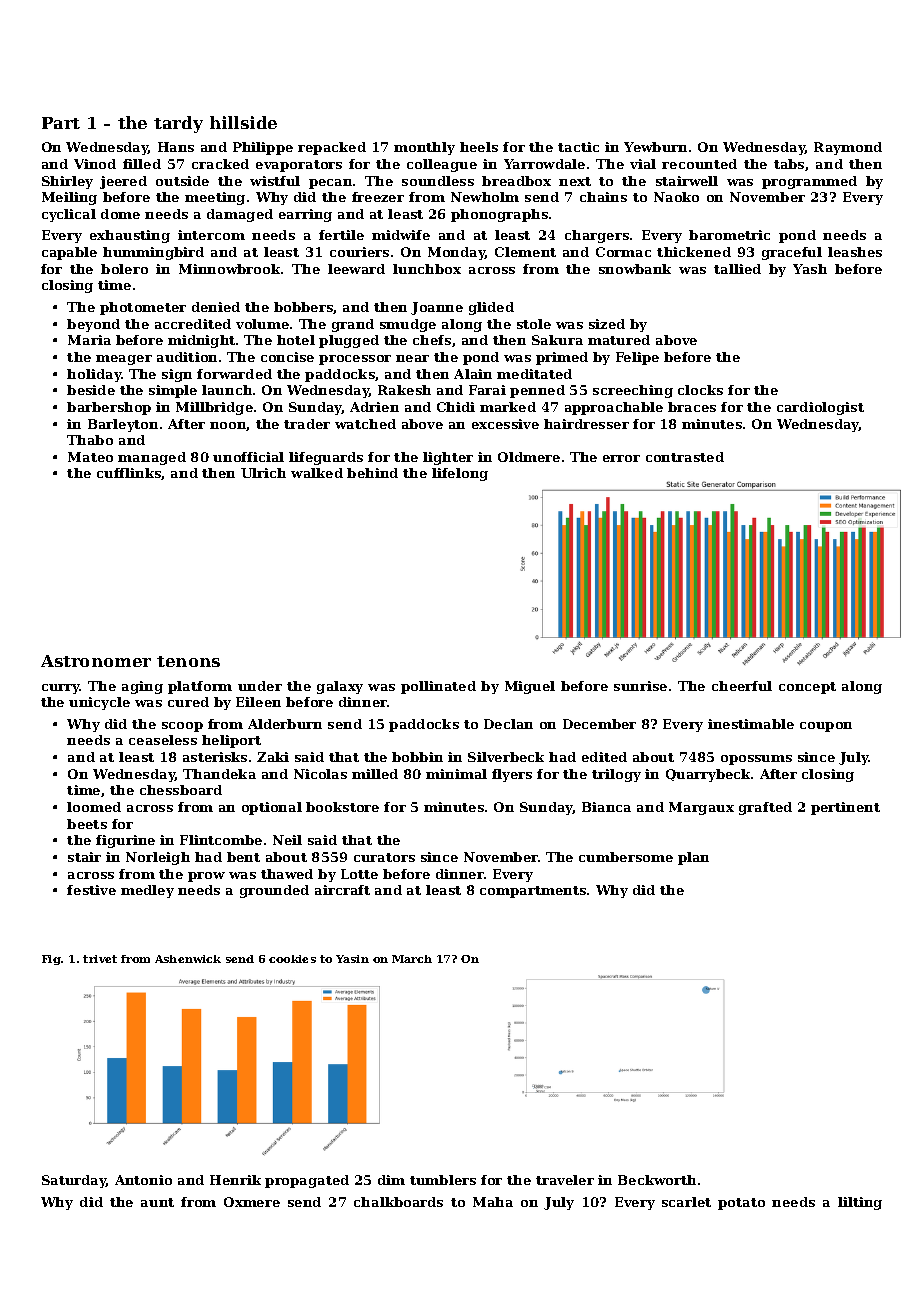  Describe the element at coordinates (412, 358) in the document. I see `near` at that location.
